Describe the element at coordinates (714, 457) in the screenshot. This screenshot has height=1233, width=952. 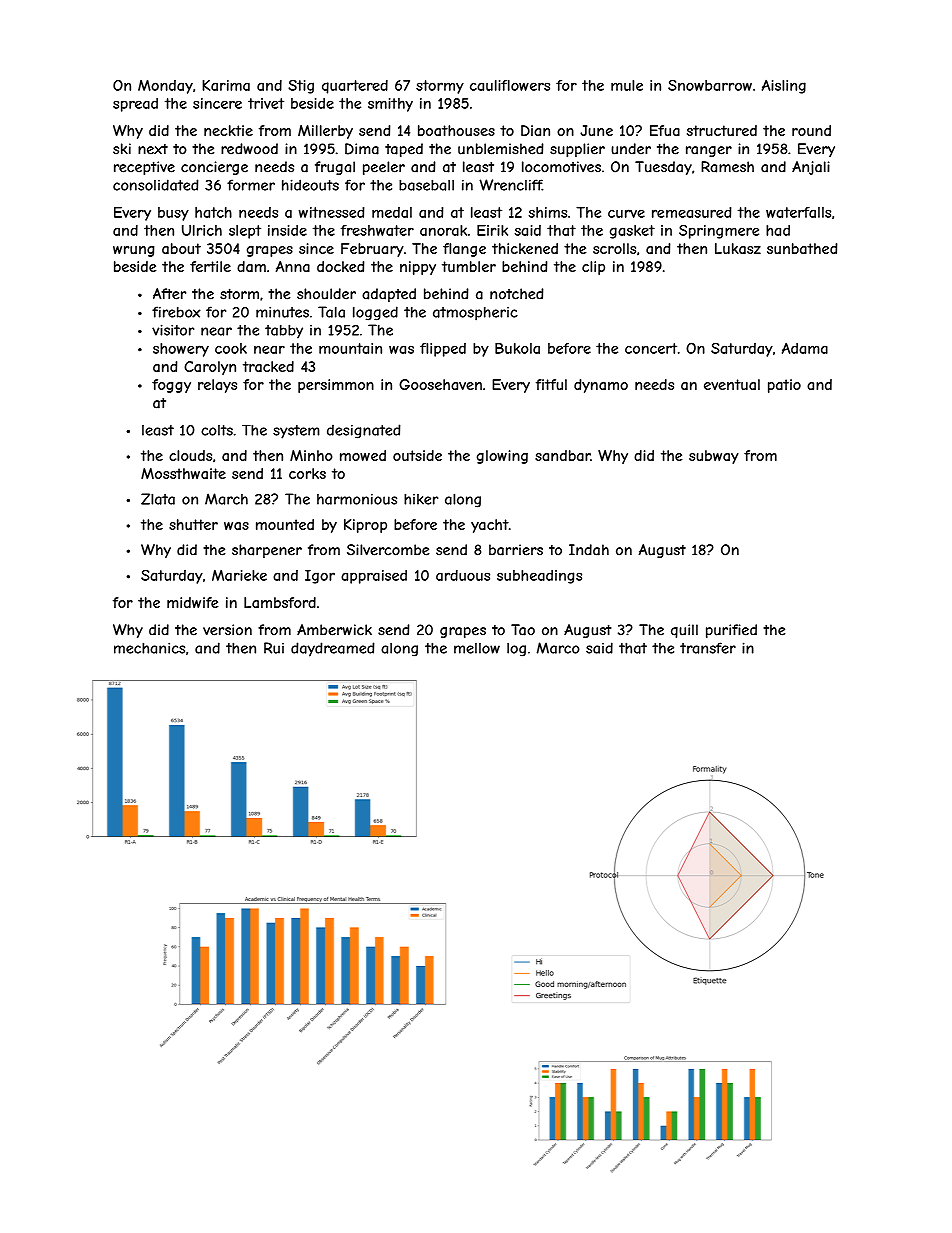
I see `subway` at that location.
